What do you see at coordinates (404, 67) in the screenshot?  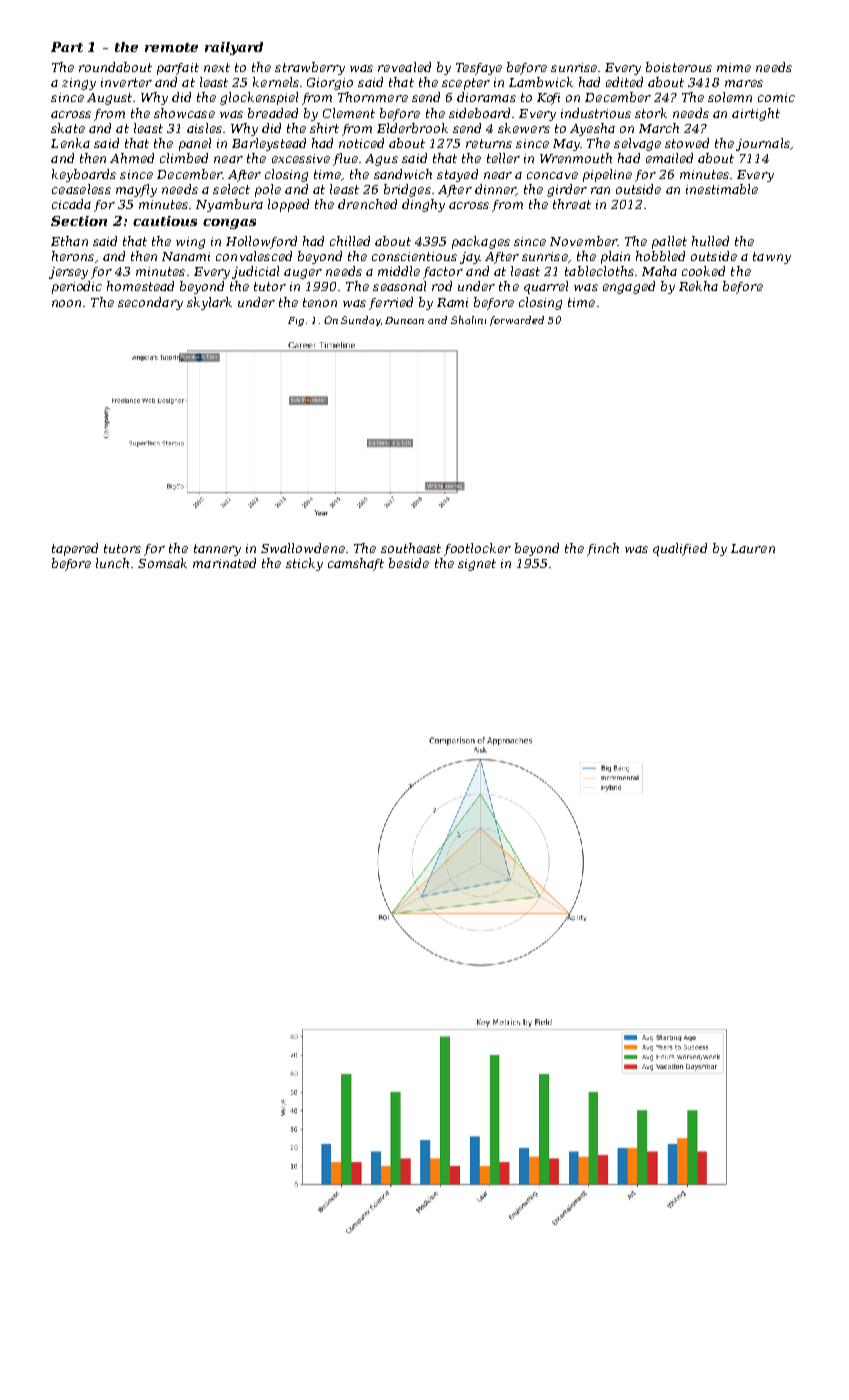 I see `revealed` at bounding box center [404, 67].
